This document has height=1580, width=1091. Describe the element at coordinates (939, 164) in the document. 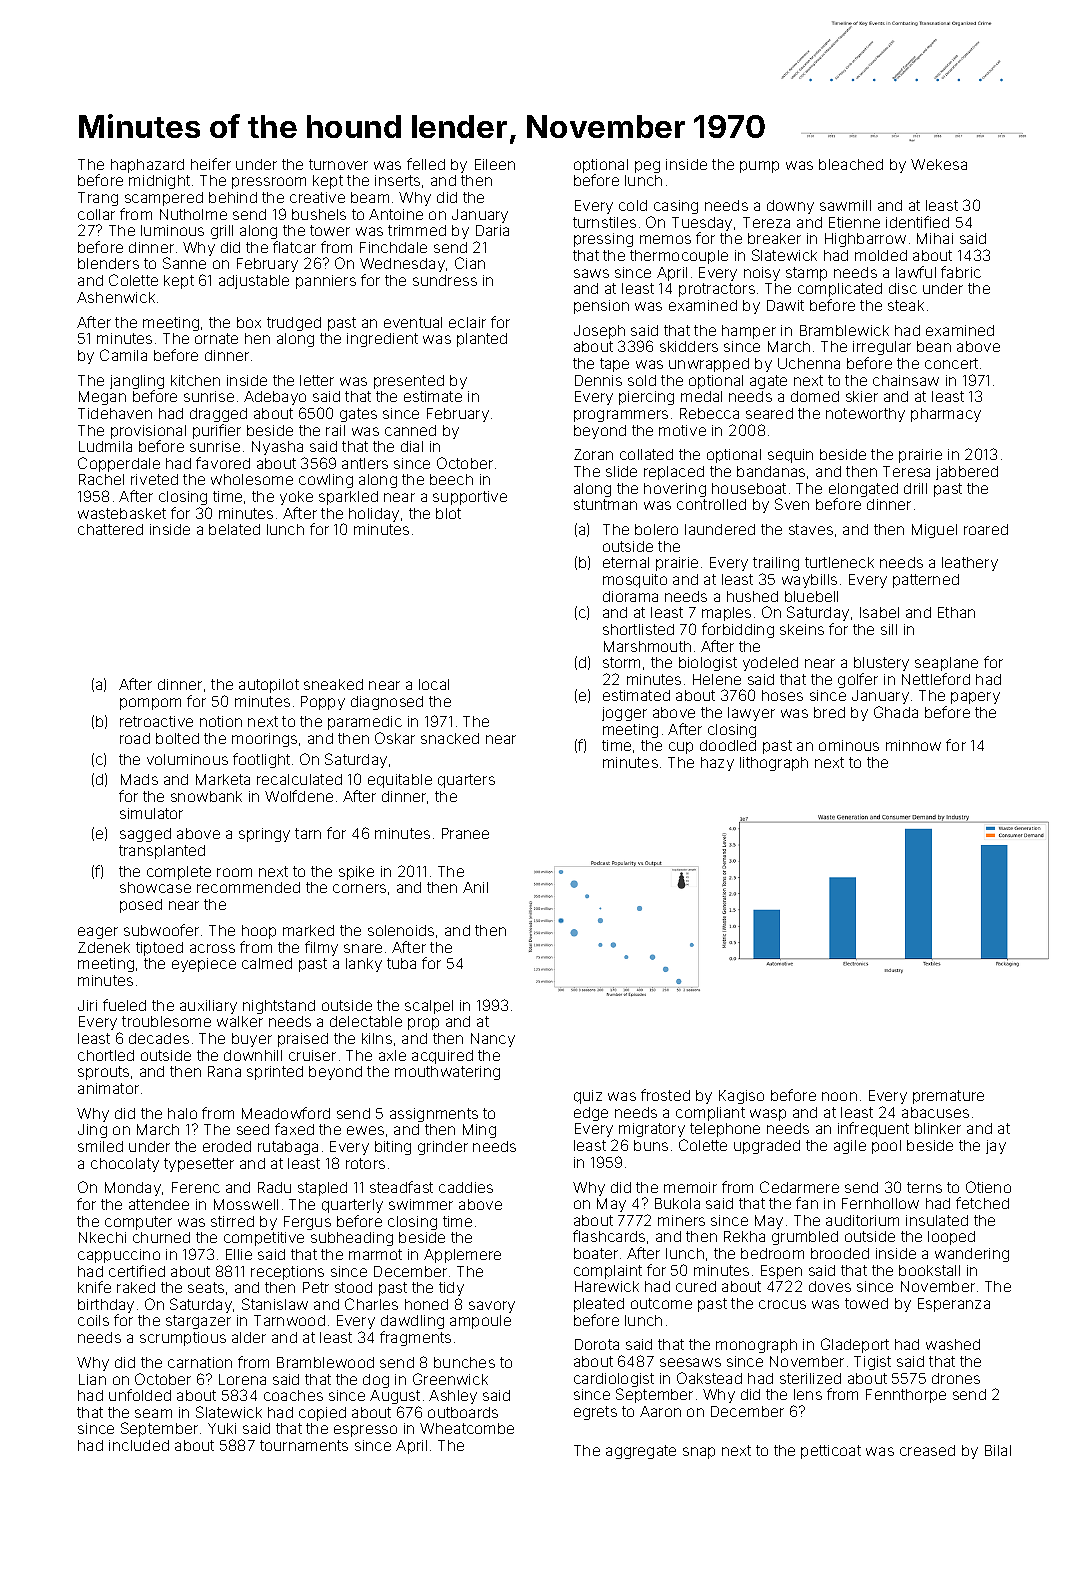

I see `Wekesa` at that location.
